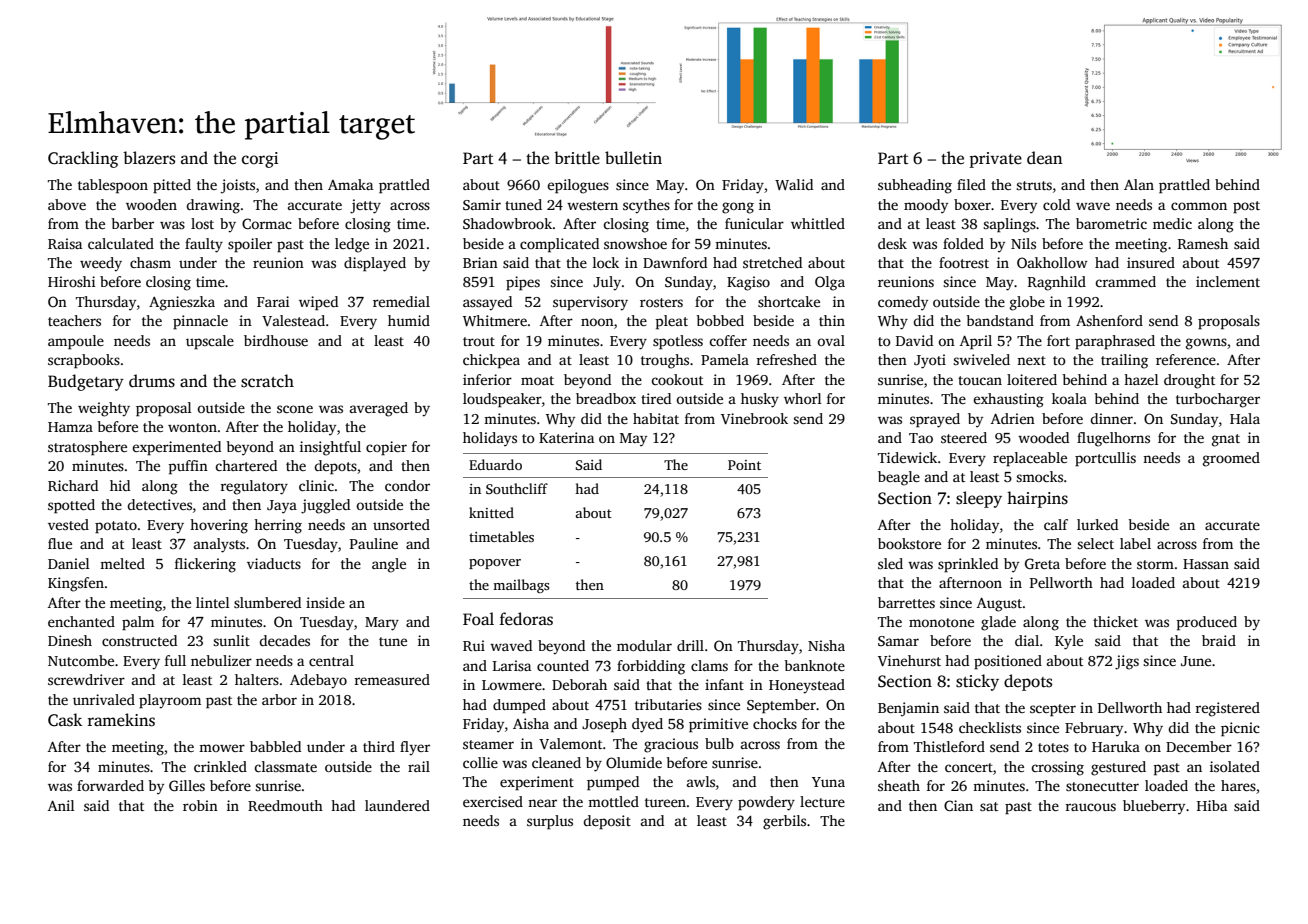 This page has width=1308, height=924. What do you see at coordinates (807, 686) in the page?
I see `Honeystead` at bounding box center [807, 686].
